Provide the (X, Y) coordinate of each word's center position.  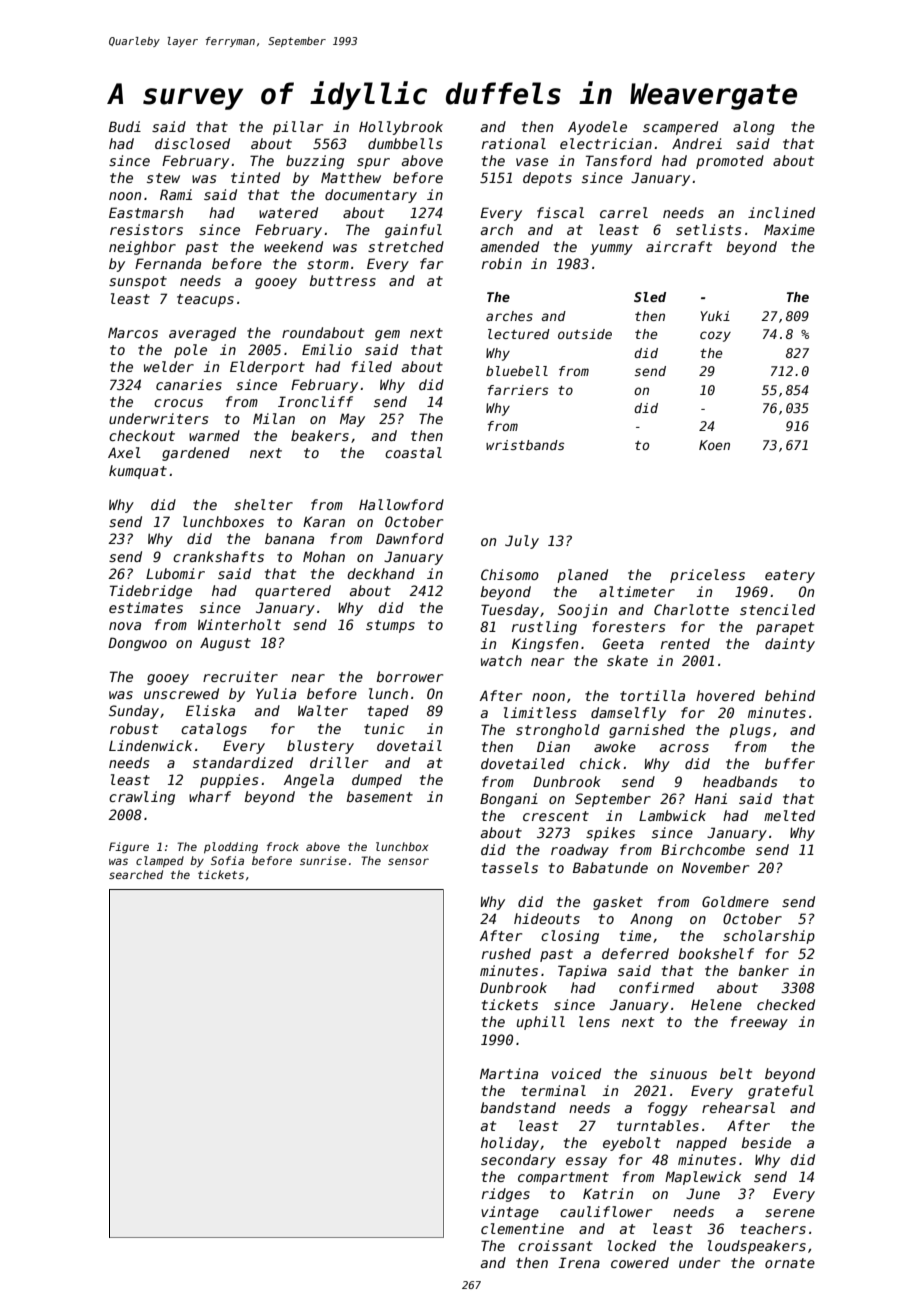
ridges (506, 1195)
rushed (506, 953)
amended (510, 246)
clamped (160, 862)
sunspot (138, 282)
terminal (554, 1090)
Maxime (789, 229)
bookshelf (716, 953)
